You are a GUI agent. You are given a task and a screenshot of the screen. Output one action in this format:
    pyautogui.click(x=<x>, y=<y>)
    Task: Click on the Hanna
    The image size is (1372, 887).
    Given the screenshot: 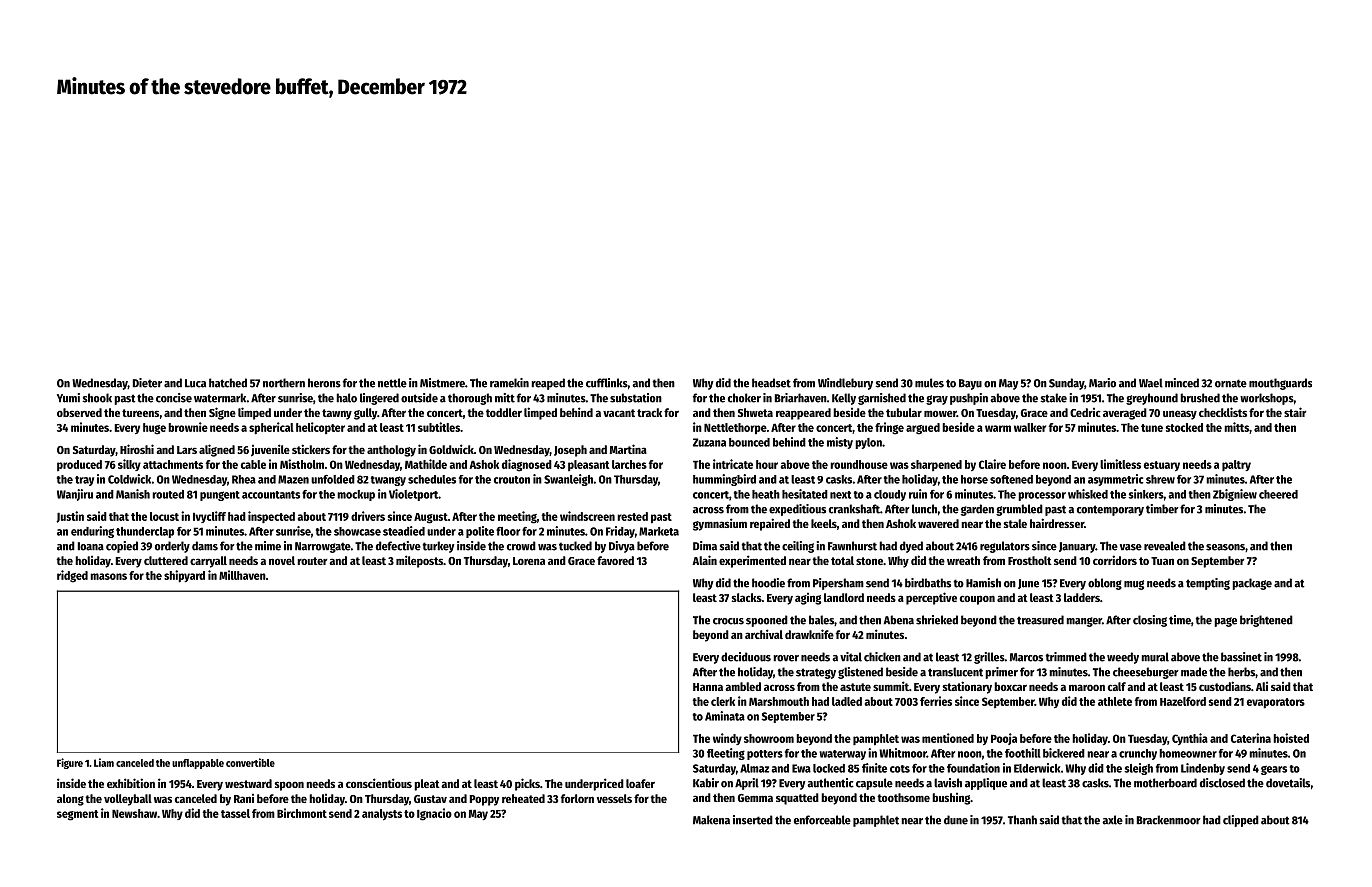 What is the action you would take?
    pyautogui.click(x=708, y=687)
